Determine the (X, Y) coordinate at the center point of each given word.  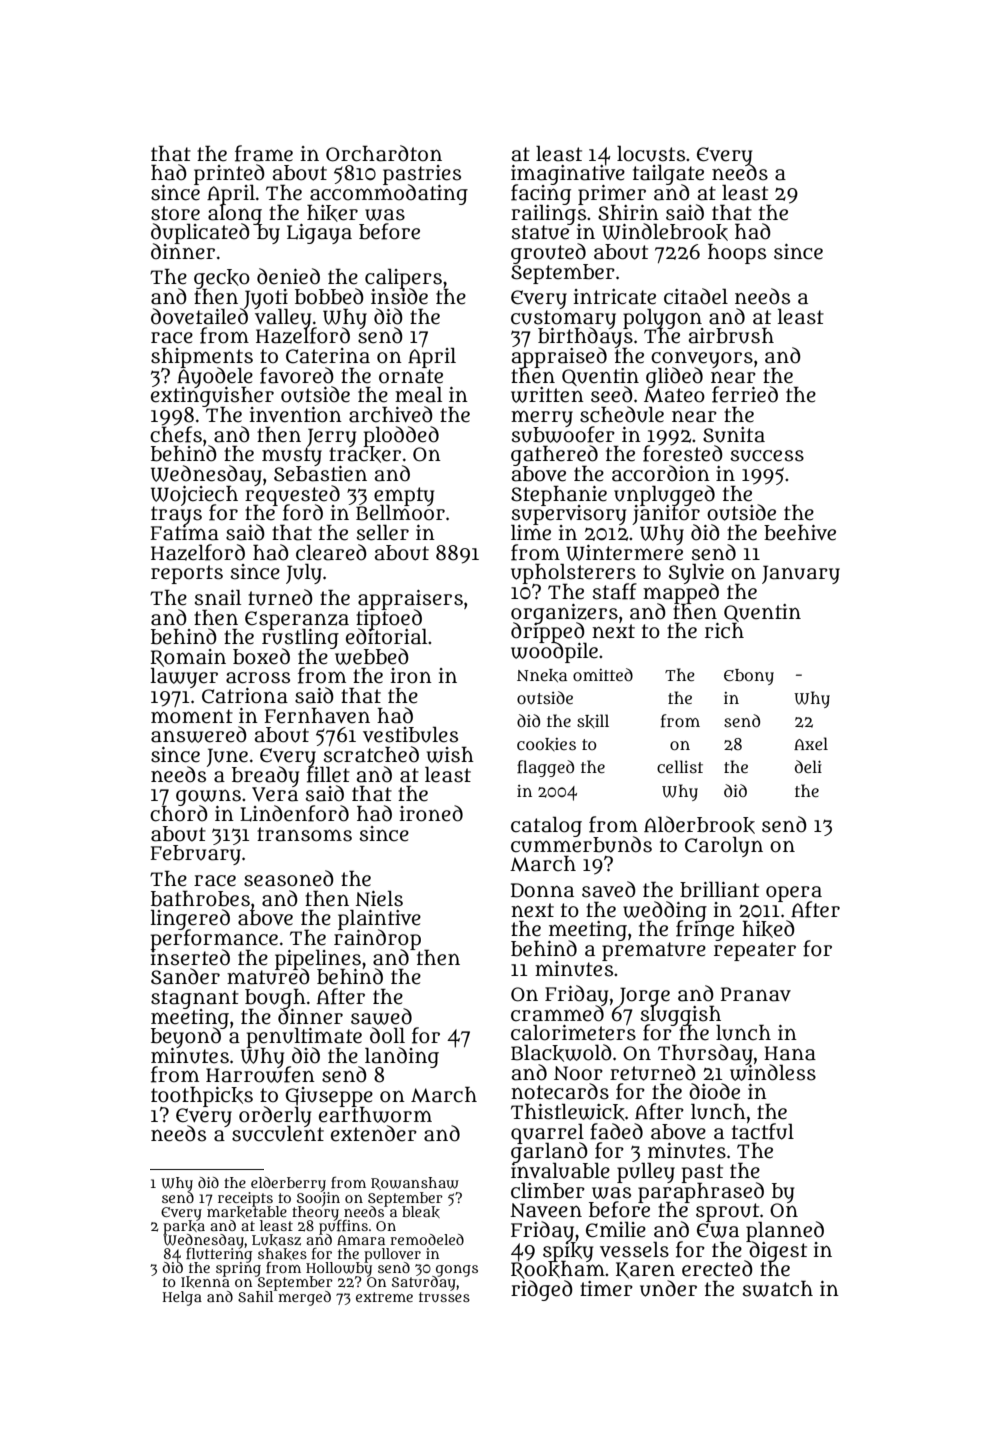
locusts (651, 153)
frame (264, 153)
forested (683, 453)
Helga (182, 1298)
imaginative (568, 175)
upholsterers (574, 573)
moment (192, 716)
